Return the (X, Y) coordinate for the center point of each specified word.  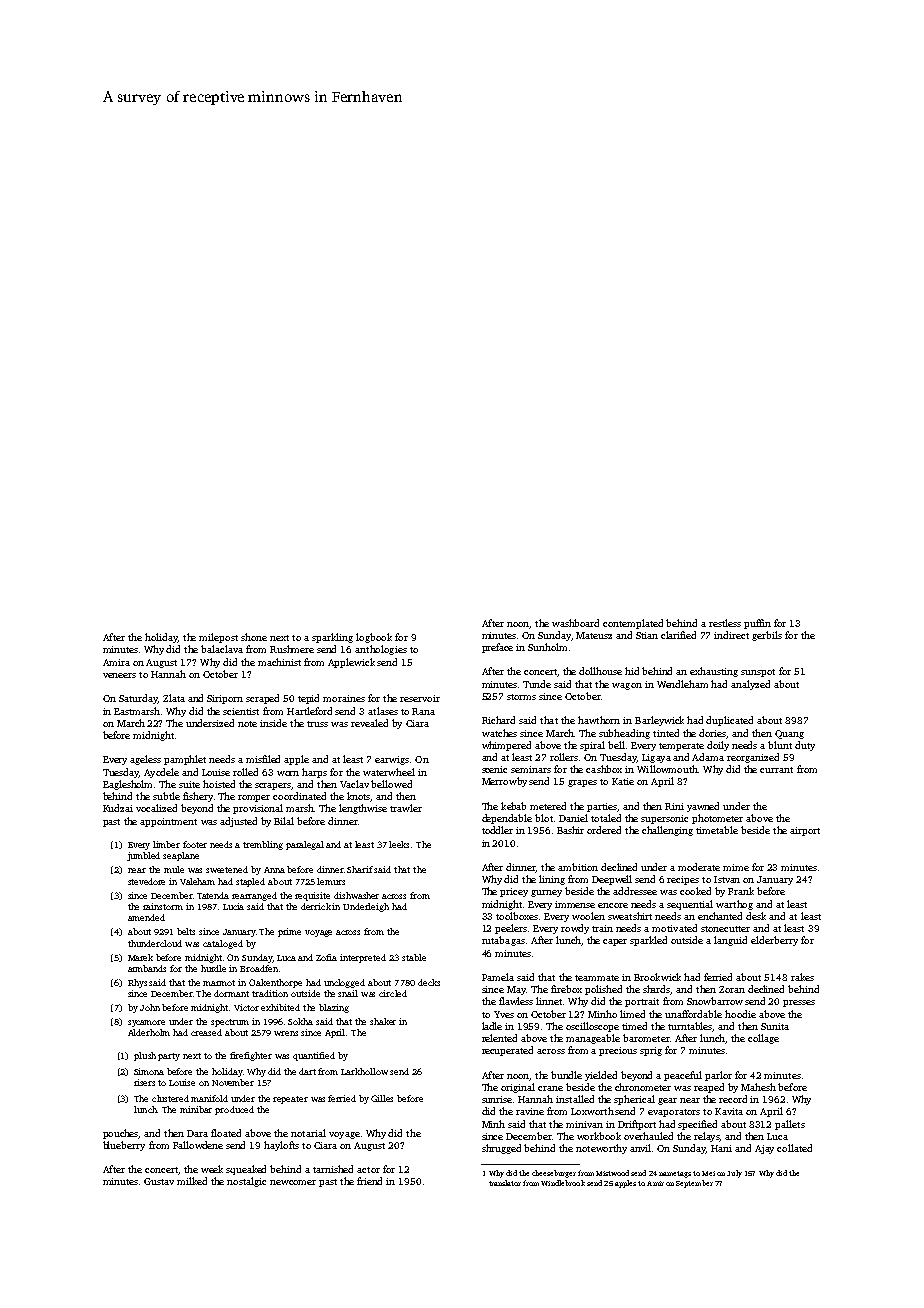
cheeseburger (554, 1174)
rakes (802, 977)
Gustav (159, 1181)
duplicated (729, 721)
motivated (674, 928)
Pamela (498, 977)
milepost (218, 638)
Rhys (137, 983)
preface (497, 648)
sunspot (758, 673)
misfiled (263, 759)
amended (146, 917)
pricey (514, 892)
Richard (498, 720)
